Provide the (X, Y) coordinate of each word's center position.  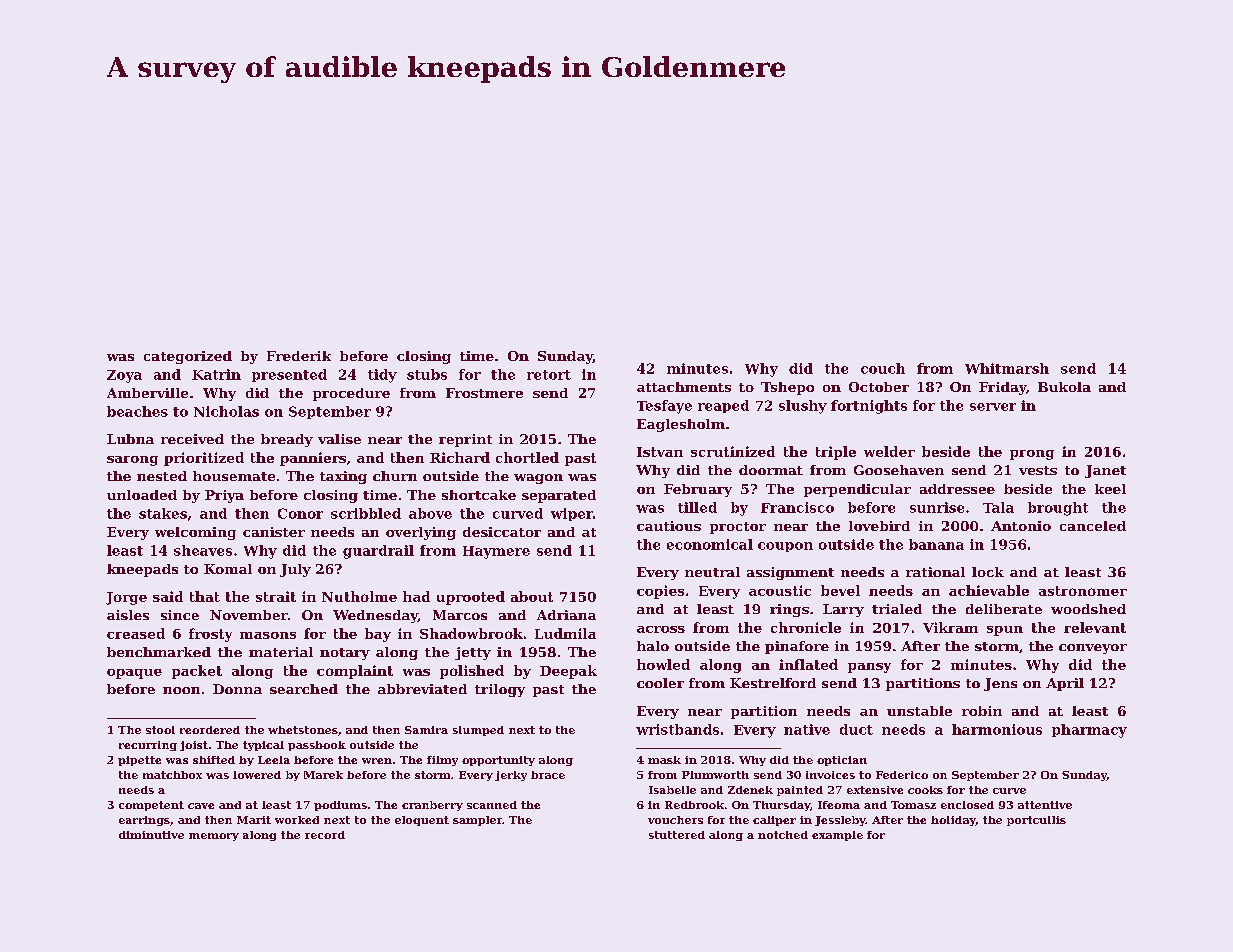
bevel (840, 590)
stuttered (677, 835)
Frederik (299, 356)
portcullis (1036, 821)
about (532, 596)
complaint (355, 672)
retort (549, 375)
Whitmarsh (1007, 368)
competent (151, 806)
